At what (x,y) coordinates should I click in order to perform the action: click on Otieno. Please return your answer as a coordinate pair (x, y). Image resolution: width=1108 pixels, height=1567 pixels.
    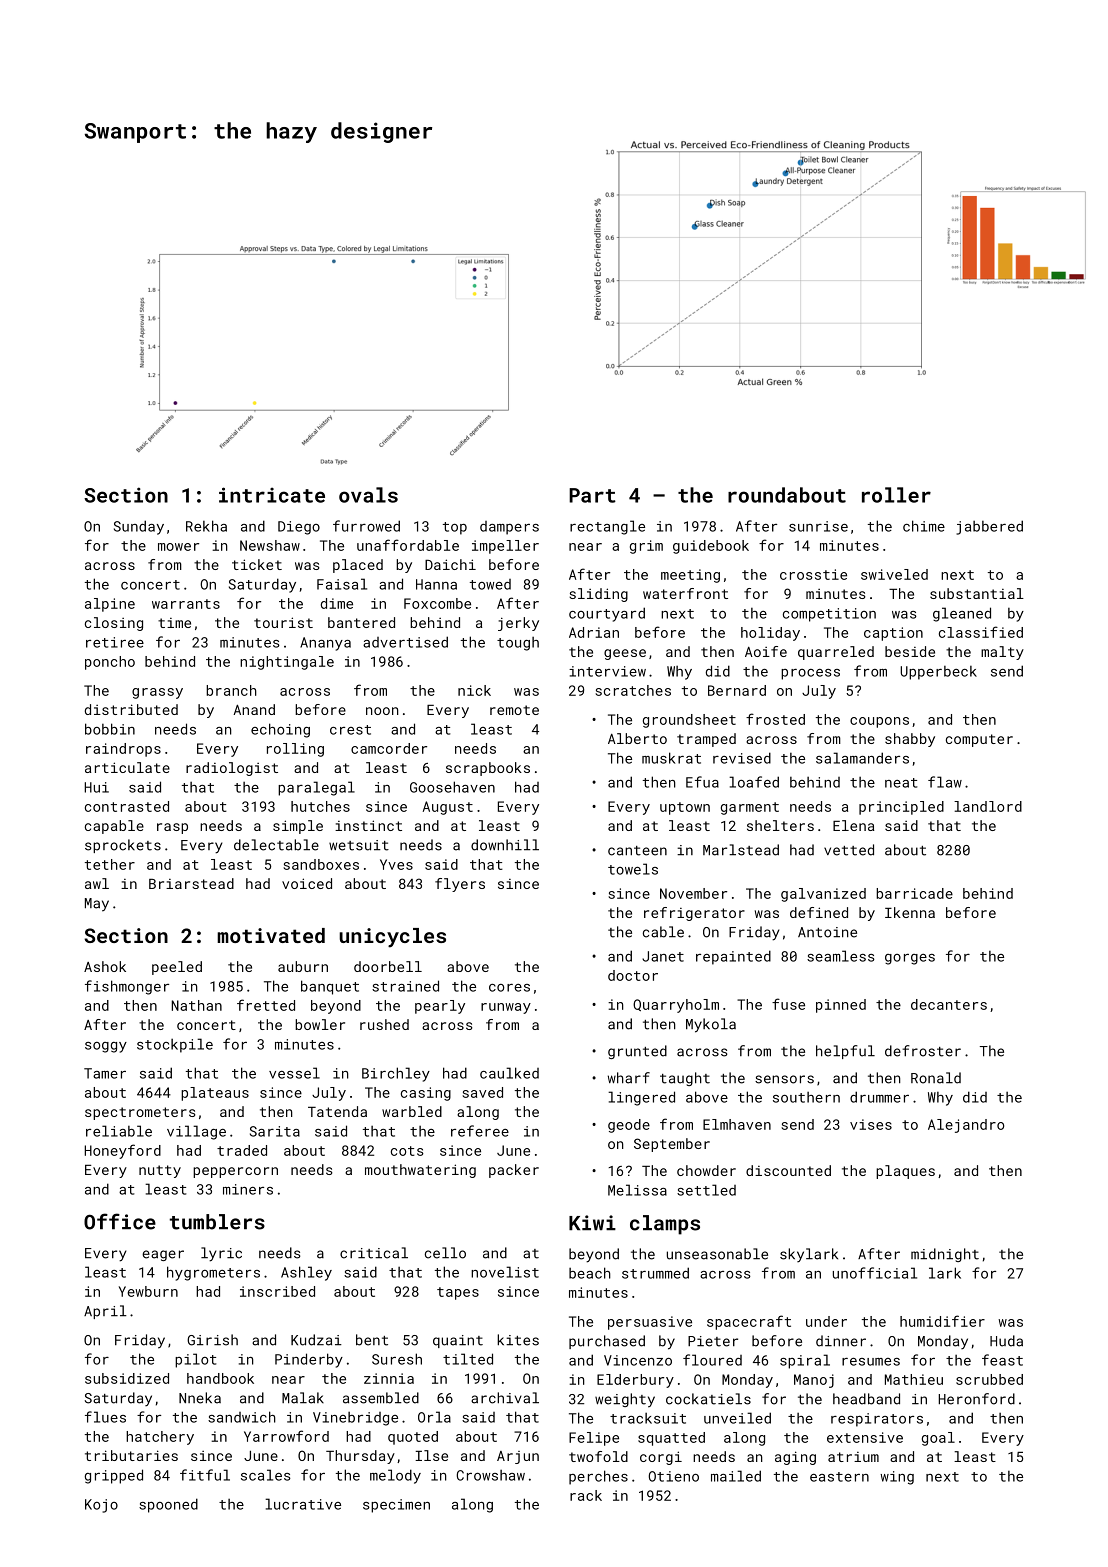
    Looking at the image, I should click on (674, 1476).
